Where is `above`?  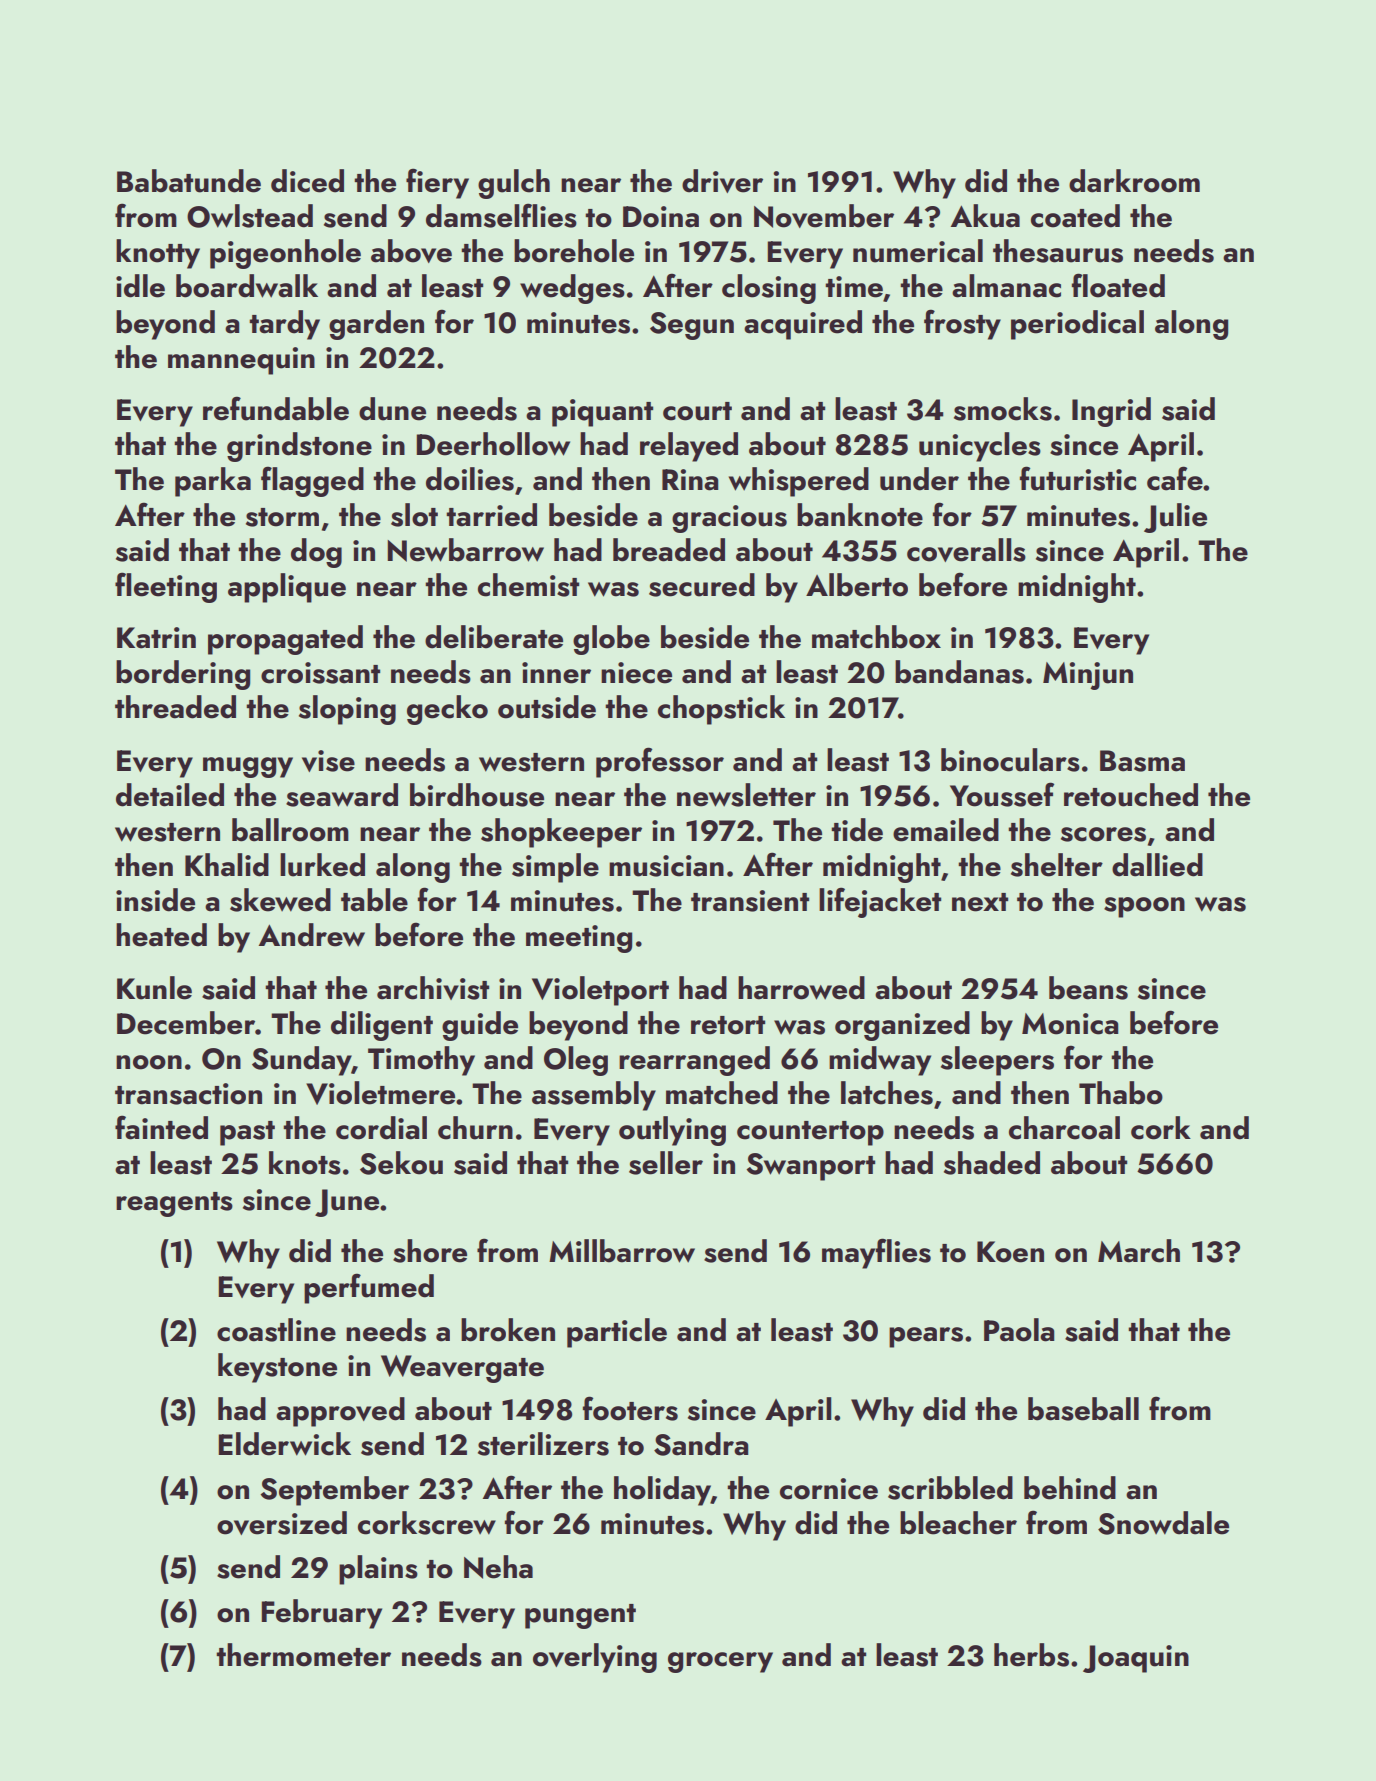
above is located at coordinates (411, 251).
